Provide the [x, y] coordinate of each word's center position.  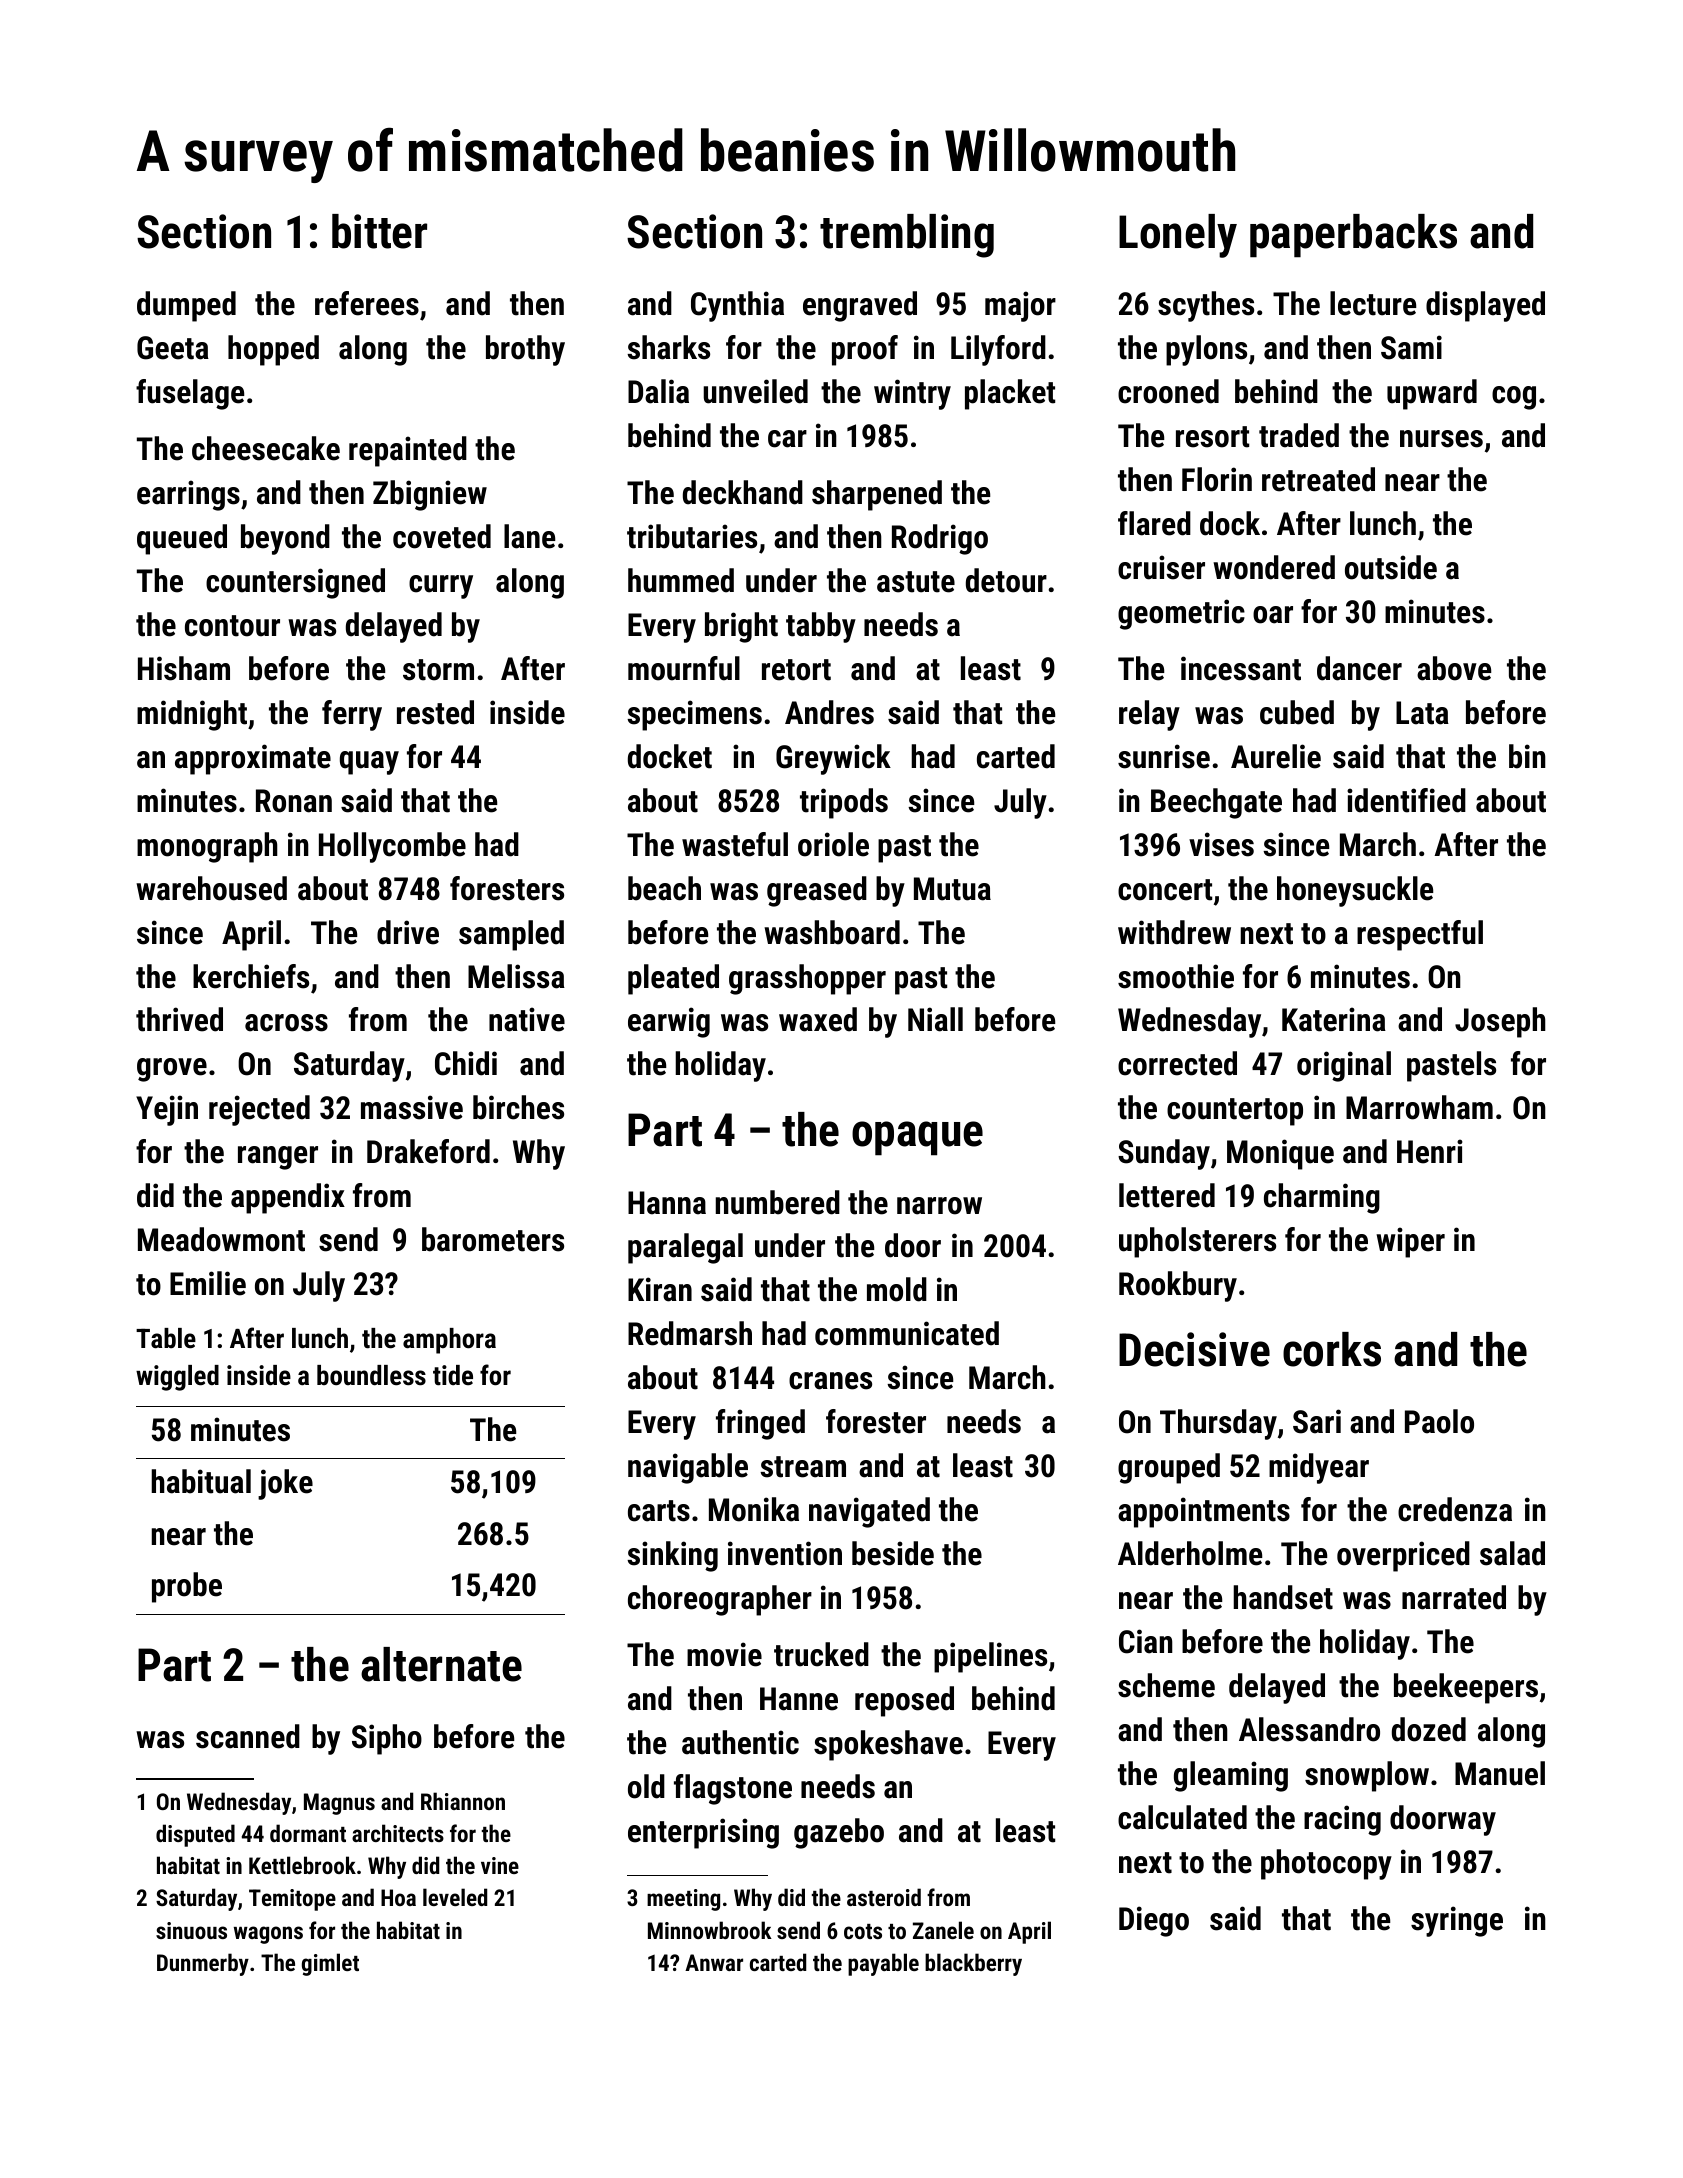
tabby [821, 627]
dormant [308, 1833]
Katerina [1334, 1019]
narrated [1454, 1597]
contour [232, 626]
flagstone [733, 1789]
